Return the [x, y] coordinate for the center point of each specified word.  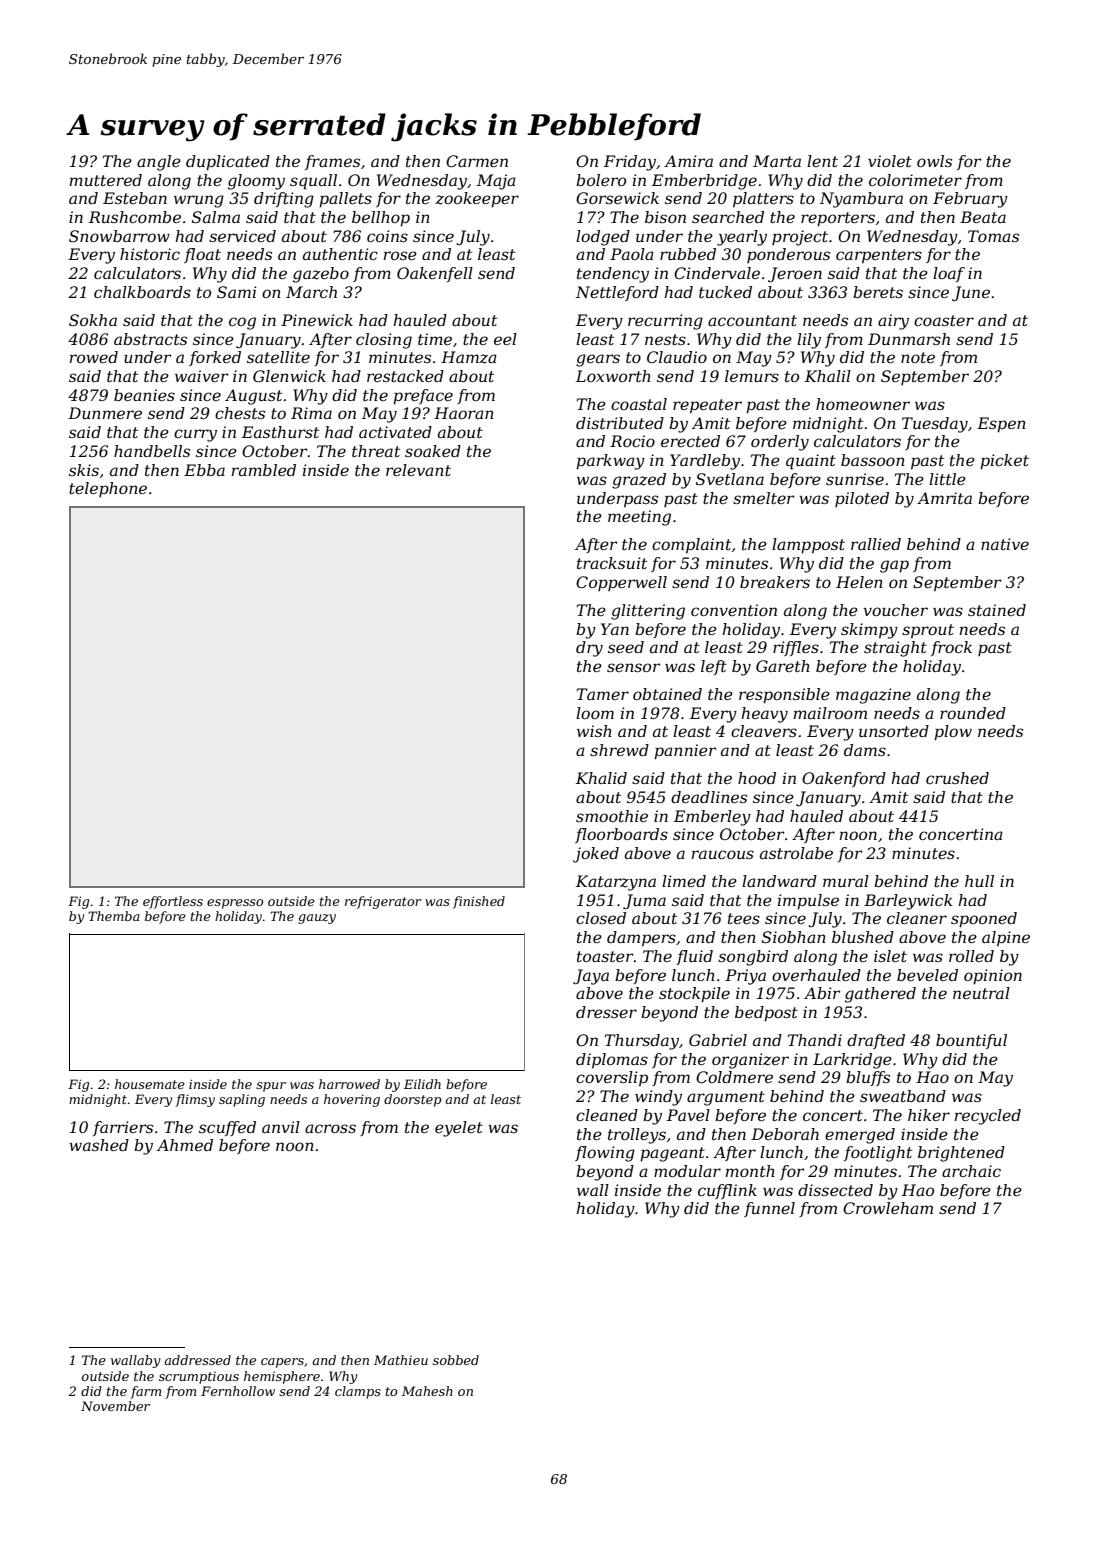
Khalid [601, 778]
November [115, 1406]
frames [332, 162]
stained [997, 610]
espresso [235, 904]
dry [589, 649]
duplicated [228, 163]
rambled [264, 470]
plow [953, 733]
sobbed [456, 1360]
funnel [769, 1209]
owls [934, 161]
